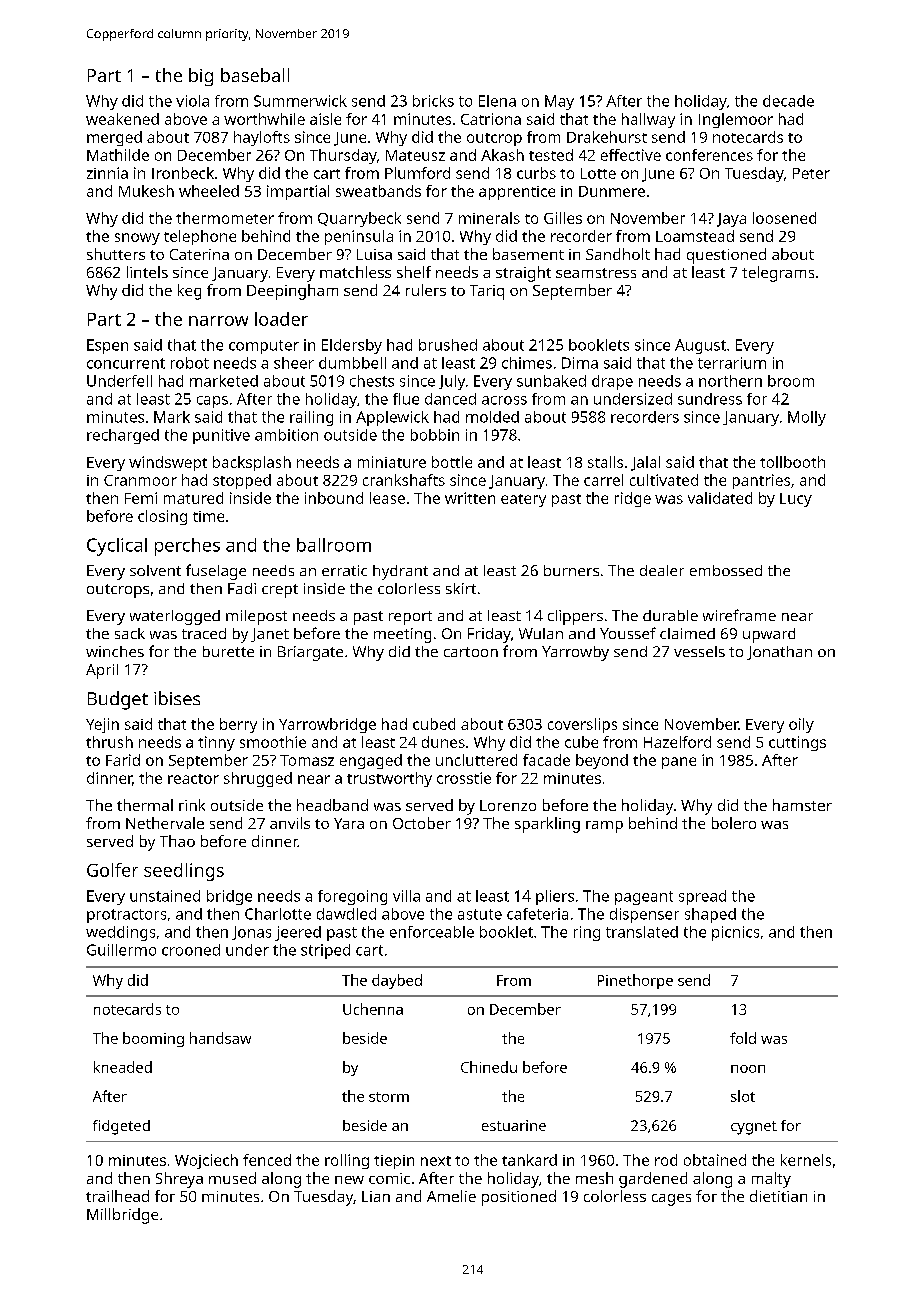 This screenshot has height=1311, width=924. What do you see at coordinates (497, 101) in the screenshot?
I see `Elena` at bounding box center [497, 101].
